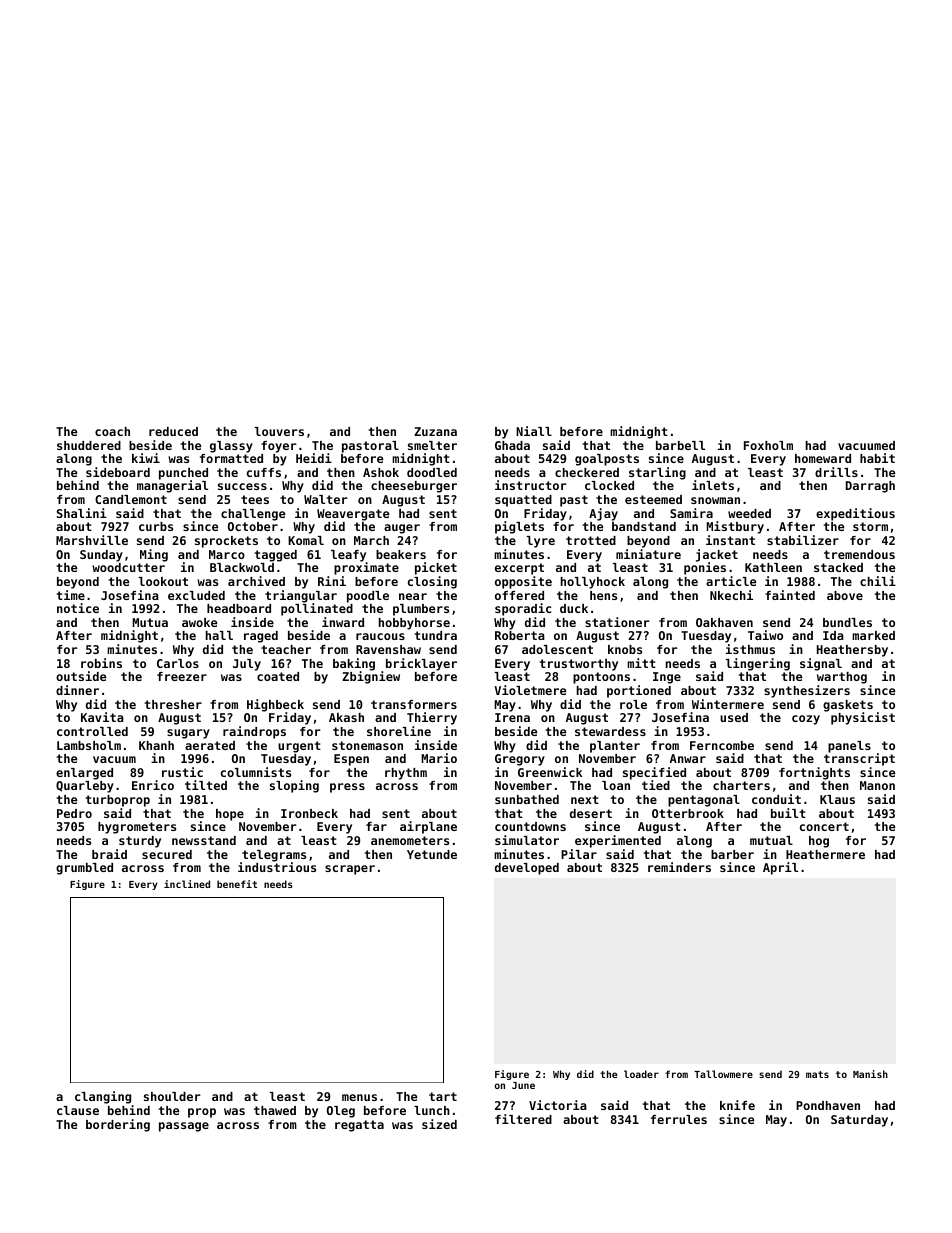  Describe the element at coordinates (359, 1097) in the image. I see `menus` at that location.
